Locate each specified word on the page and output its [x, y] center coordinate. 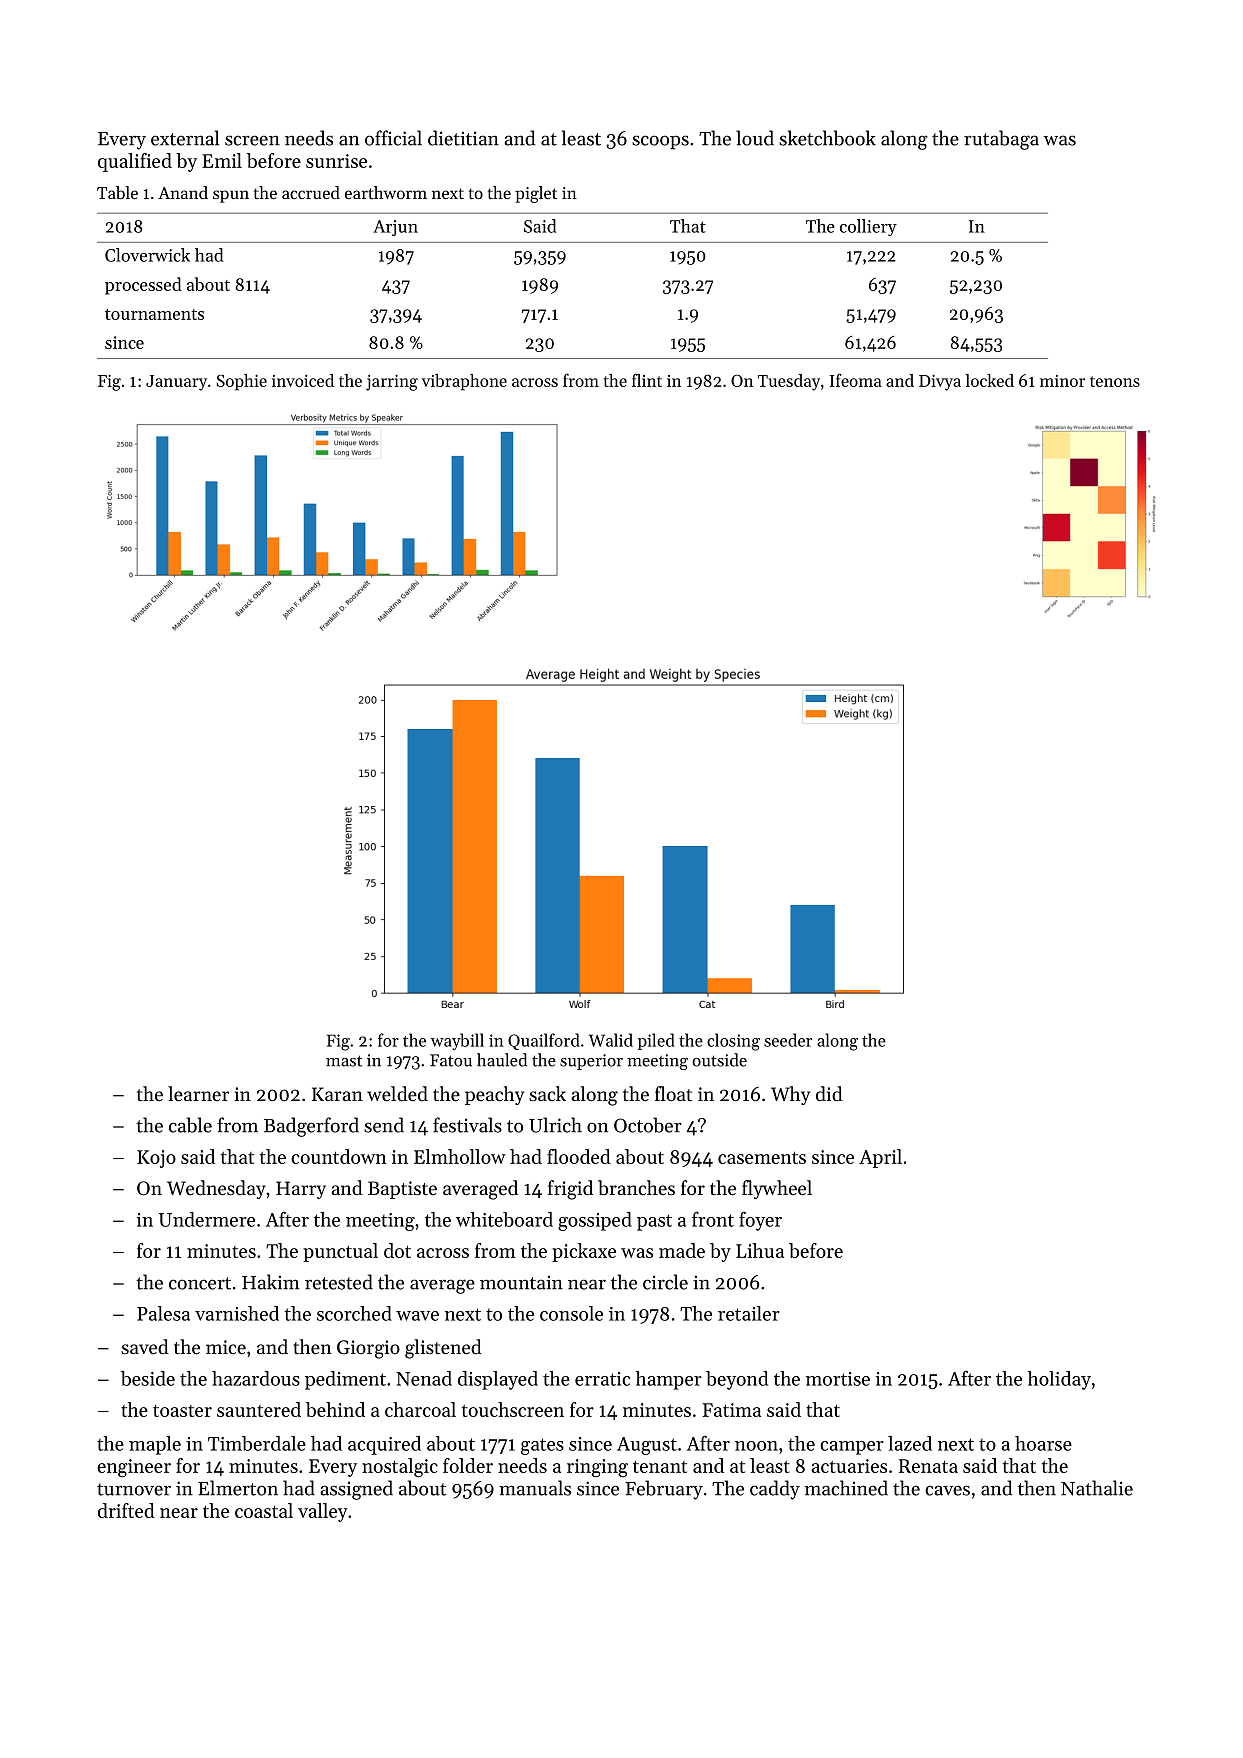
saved [145, 1347]
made [682, 1250]
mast [344, 1061]
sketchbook [827, 138]
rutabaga [1001, 140]
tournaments [154, 314]
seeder [788, 1040]
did [829, 1093]
